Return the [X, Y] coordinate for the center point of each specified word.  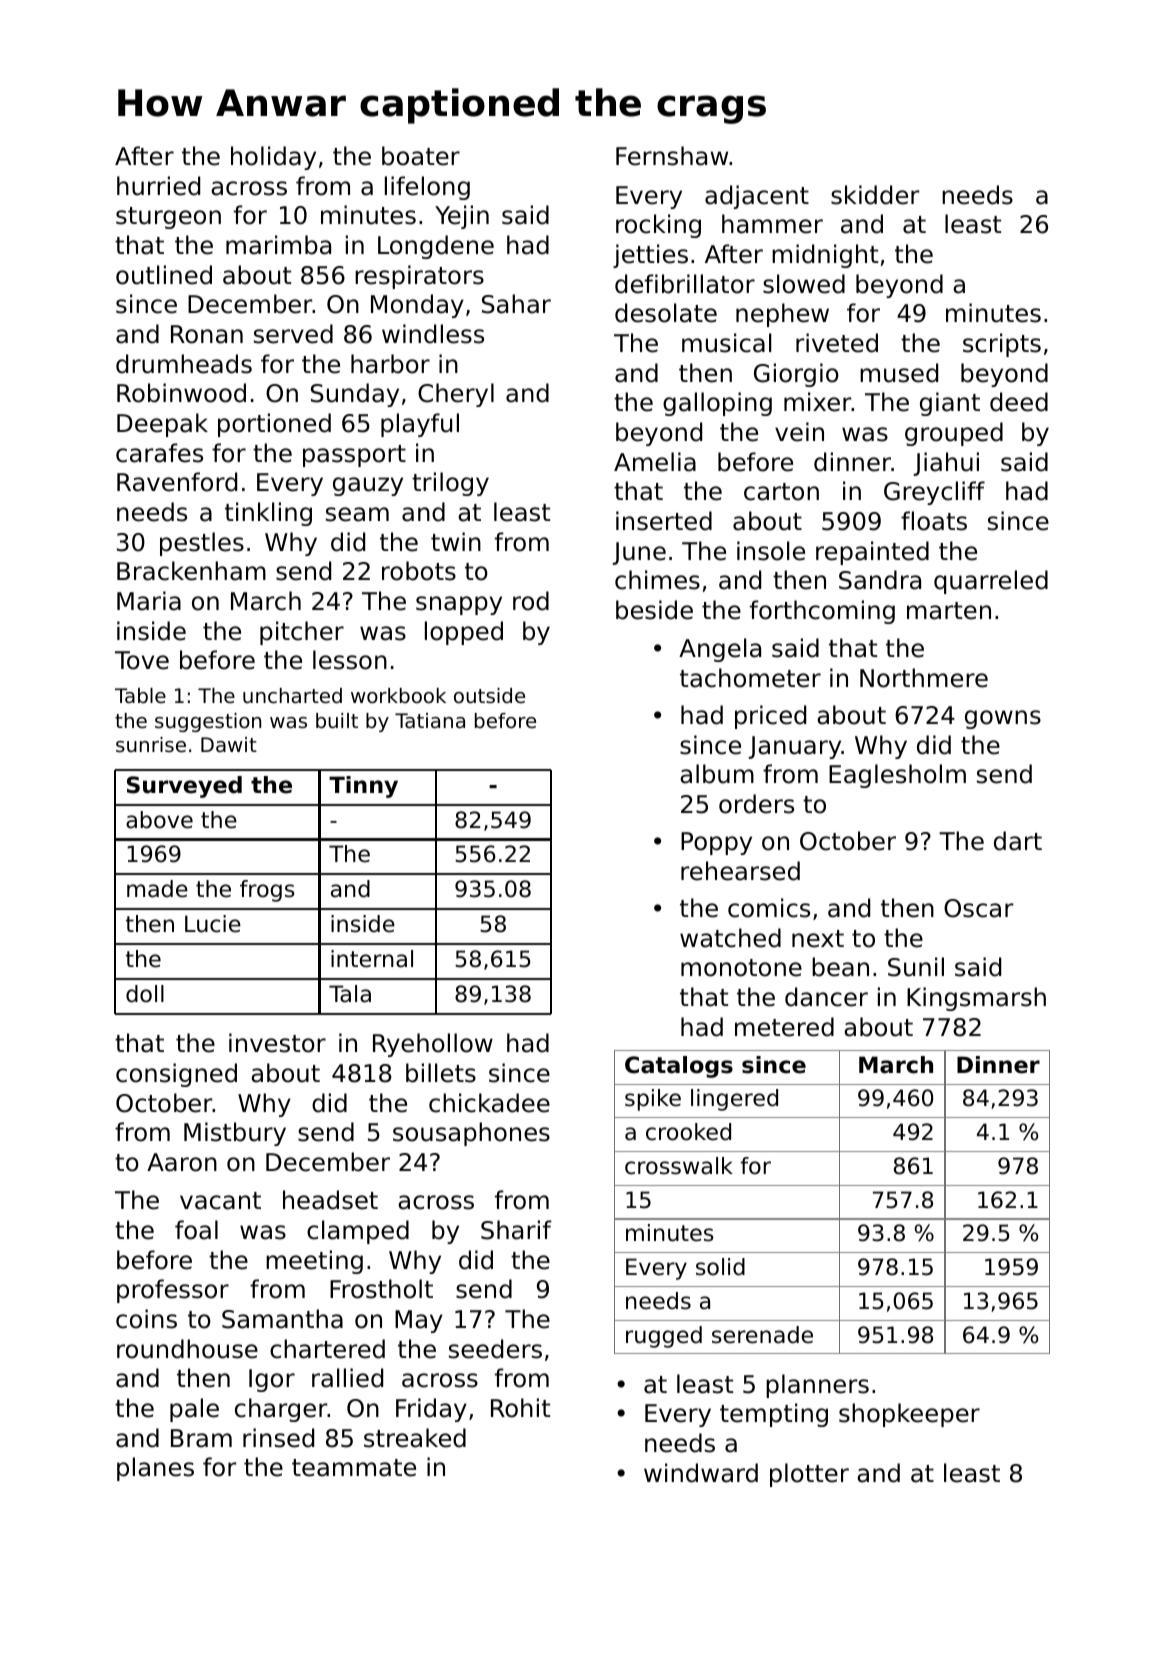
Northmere [924, 678]
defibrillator [685, 284]
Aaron [182, 1162]
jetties [650, 256]
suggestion [208, 722]
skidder [875, 195]
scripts [1002, 345]
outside [489, 696]
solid [720, 1267]
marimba [278, 245]
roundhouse [187, 1349]
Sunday [355, 395]
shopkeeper [909, 1415]
